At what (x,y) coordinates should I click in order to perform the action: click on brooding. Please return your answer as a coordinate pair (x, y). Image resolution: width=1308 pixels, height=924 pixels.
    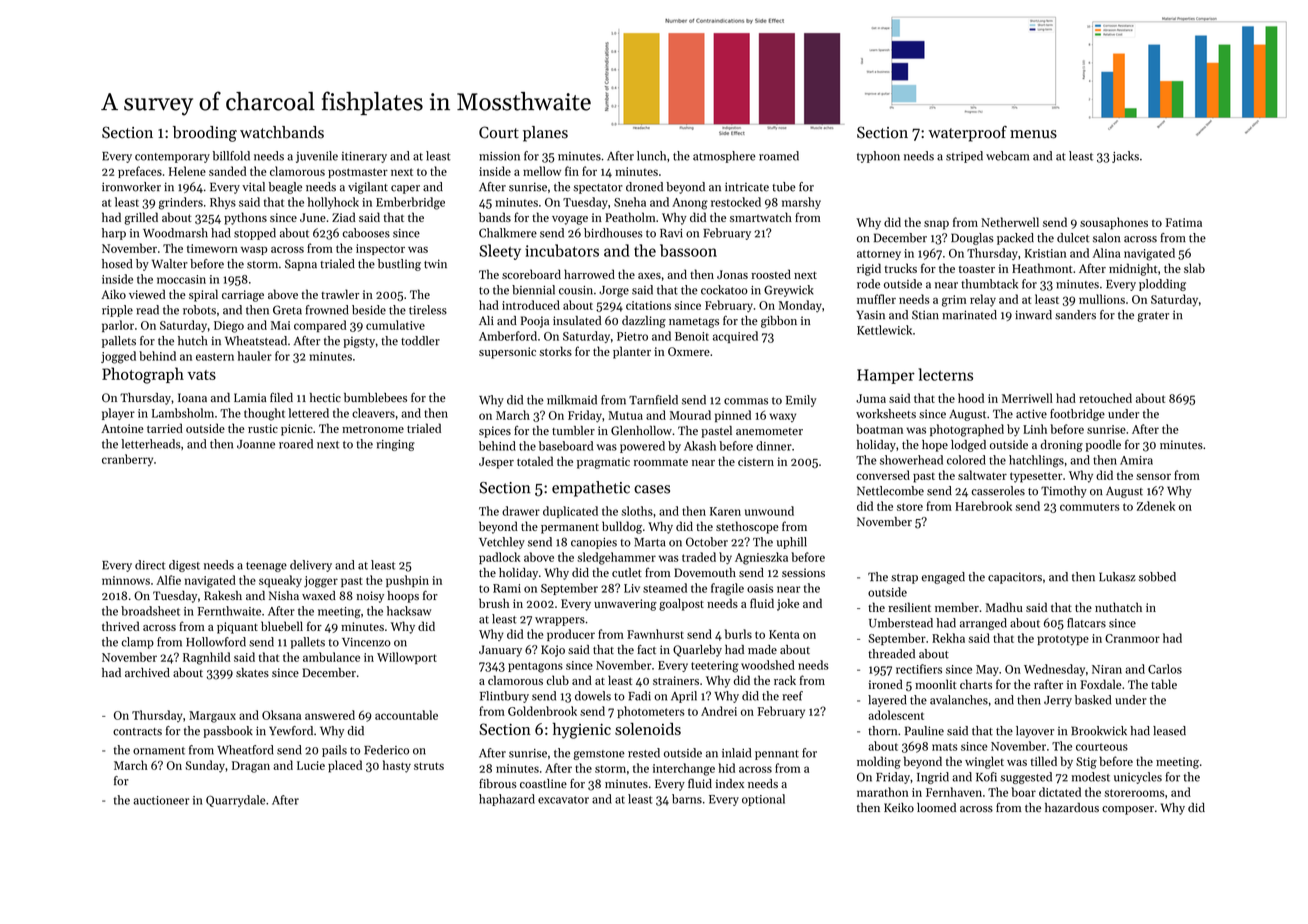
    Looking at the image, I should click on (205, 134).
